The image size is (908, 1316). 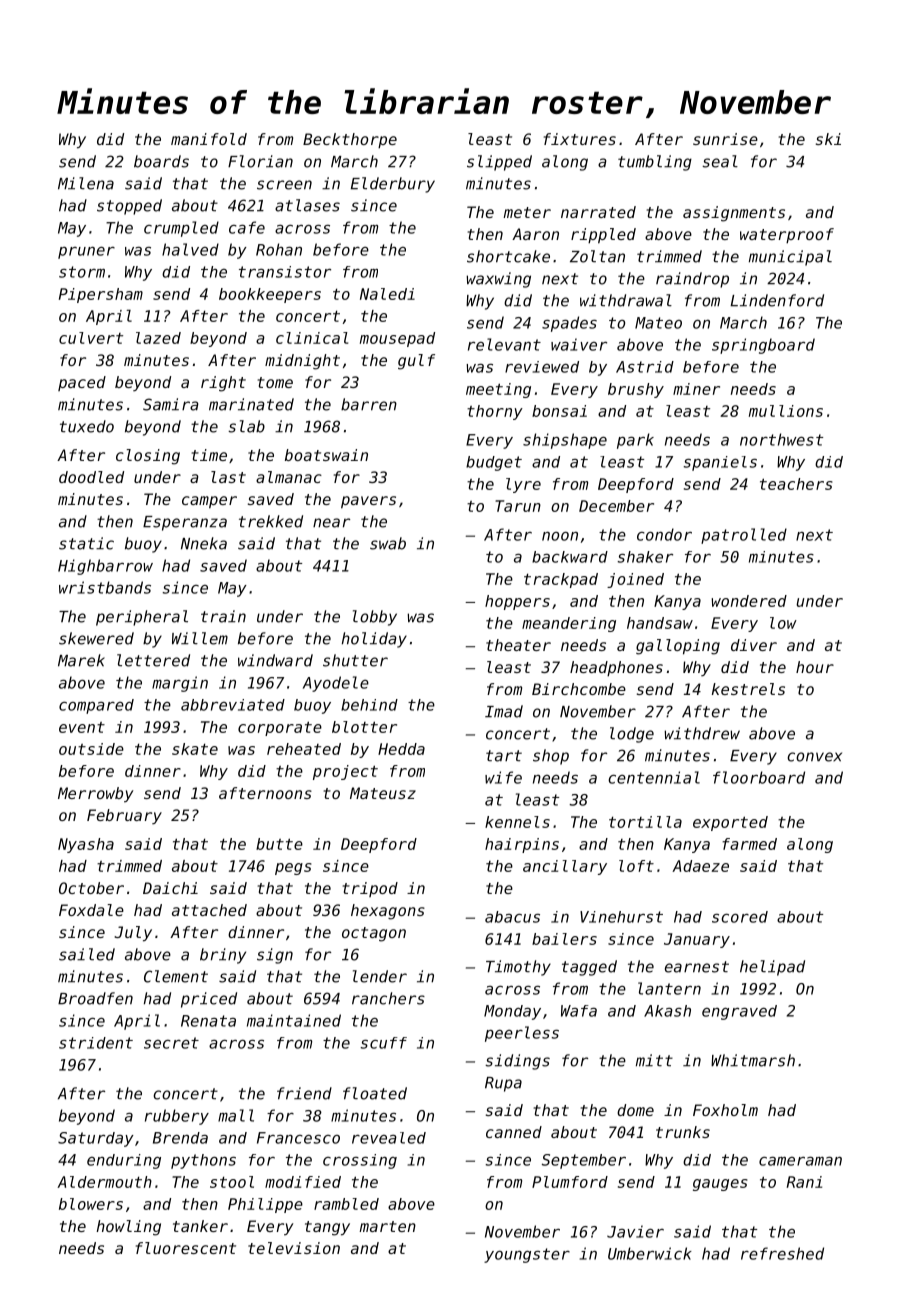 What do you see at coordinates (387, 294) in the screenshot?
I see `Naledi` at bounding box center [387, 294].
